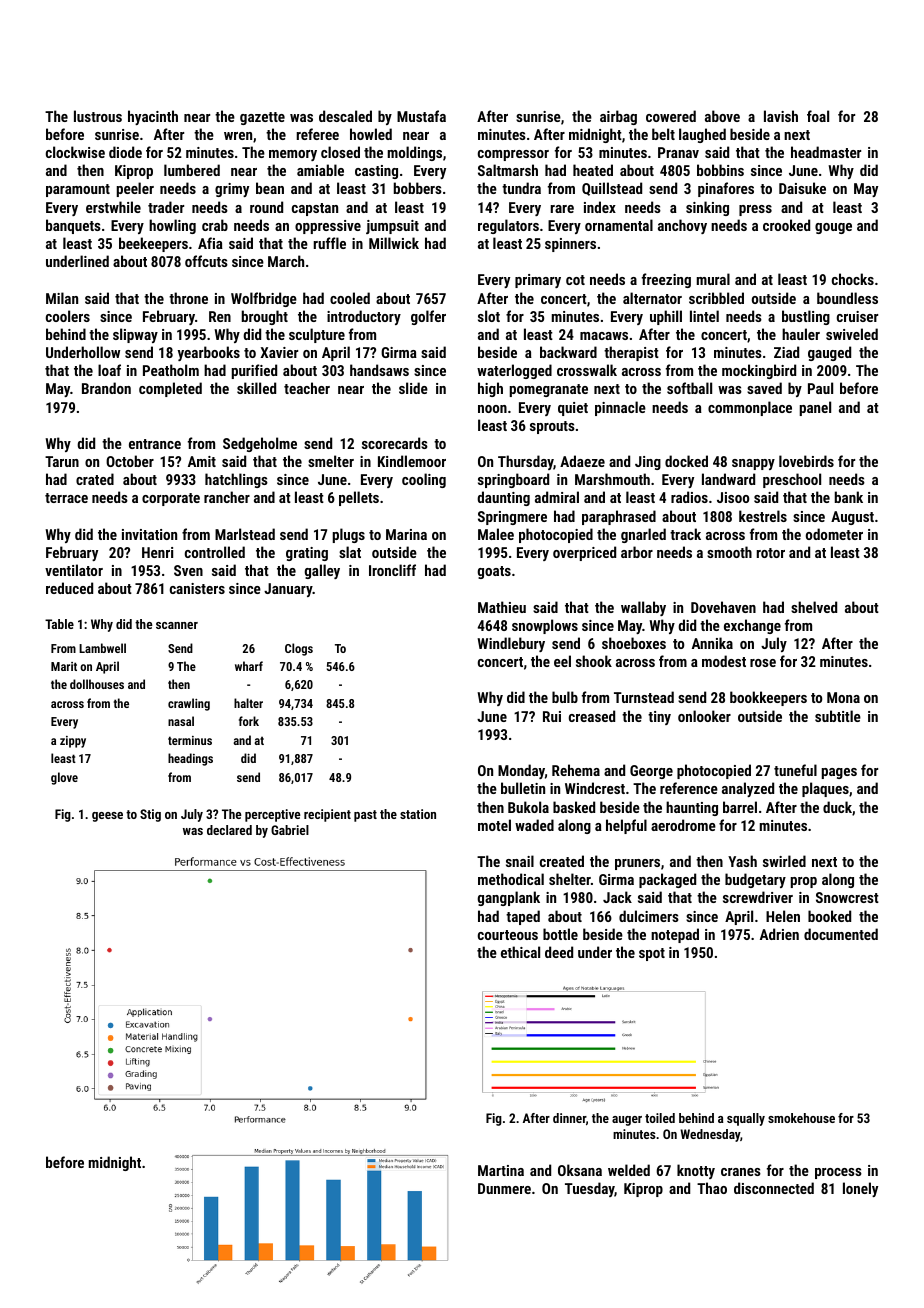 This screenshot has width=924, height=1308. What do you see at coordinates (107, 817) in the screenshot?
I see `geese` at bounding box center [107, 817].
